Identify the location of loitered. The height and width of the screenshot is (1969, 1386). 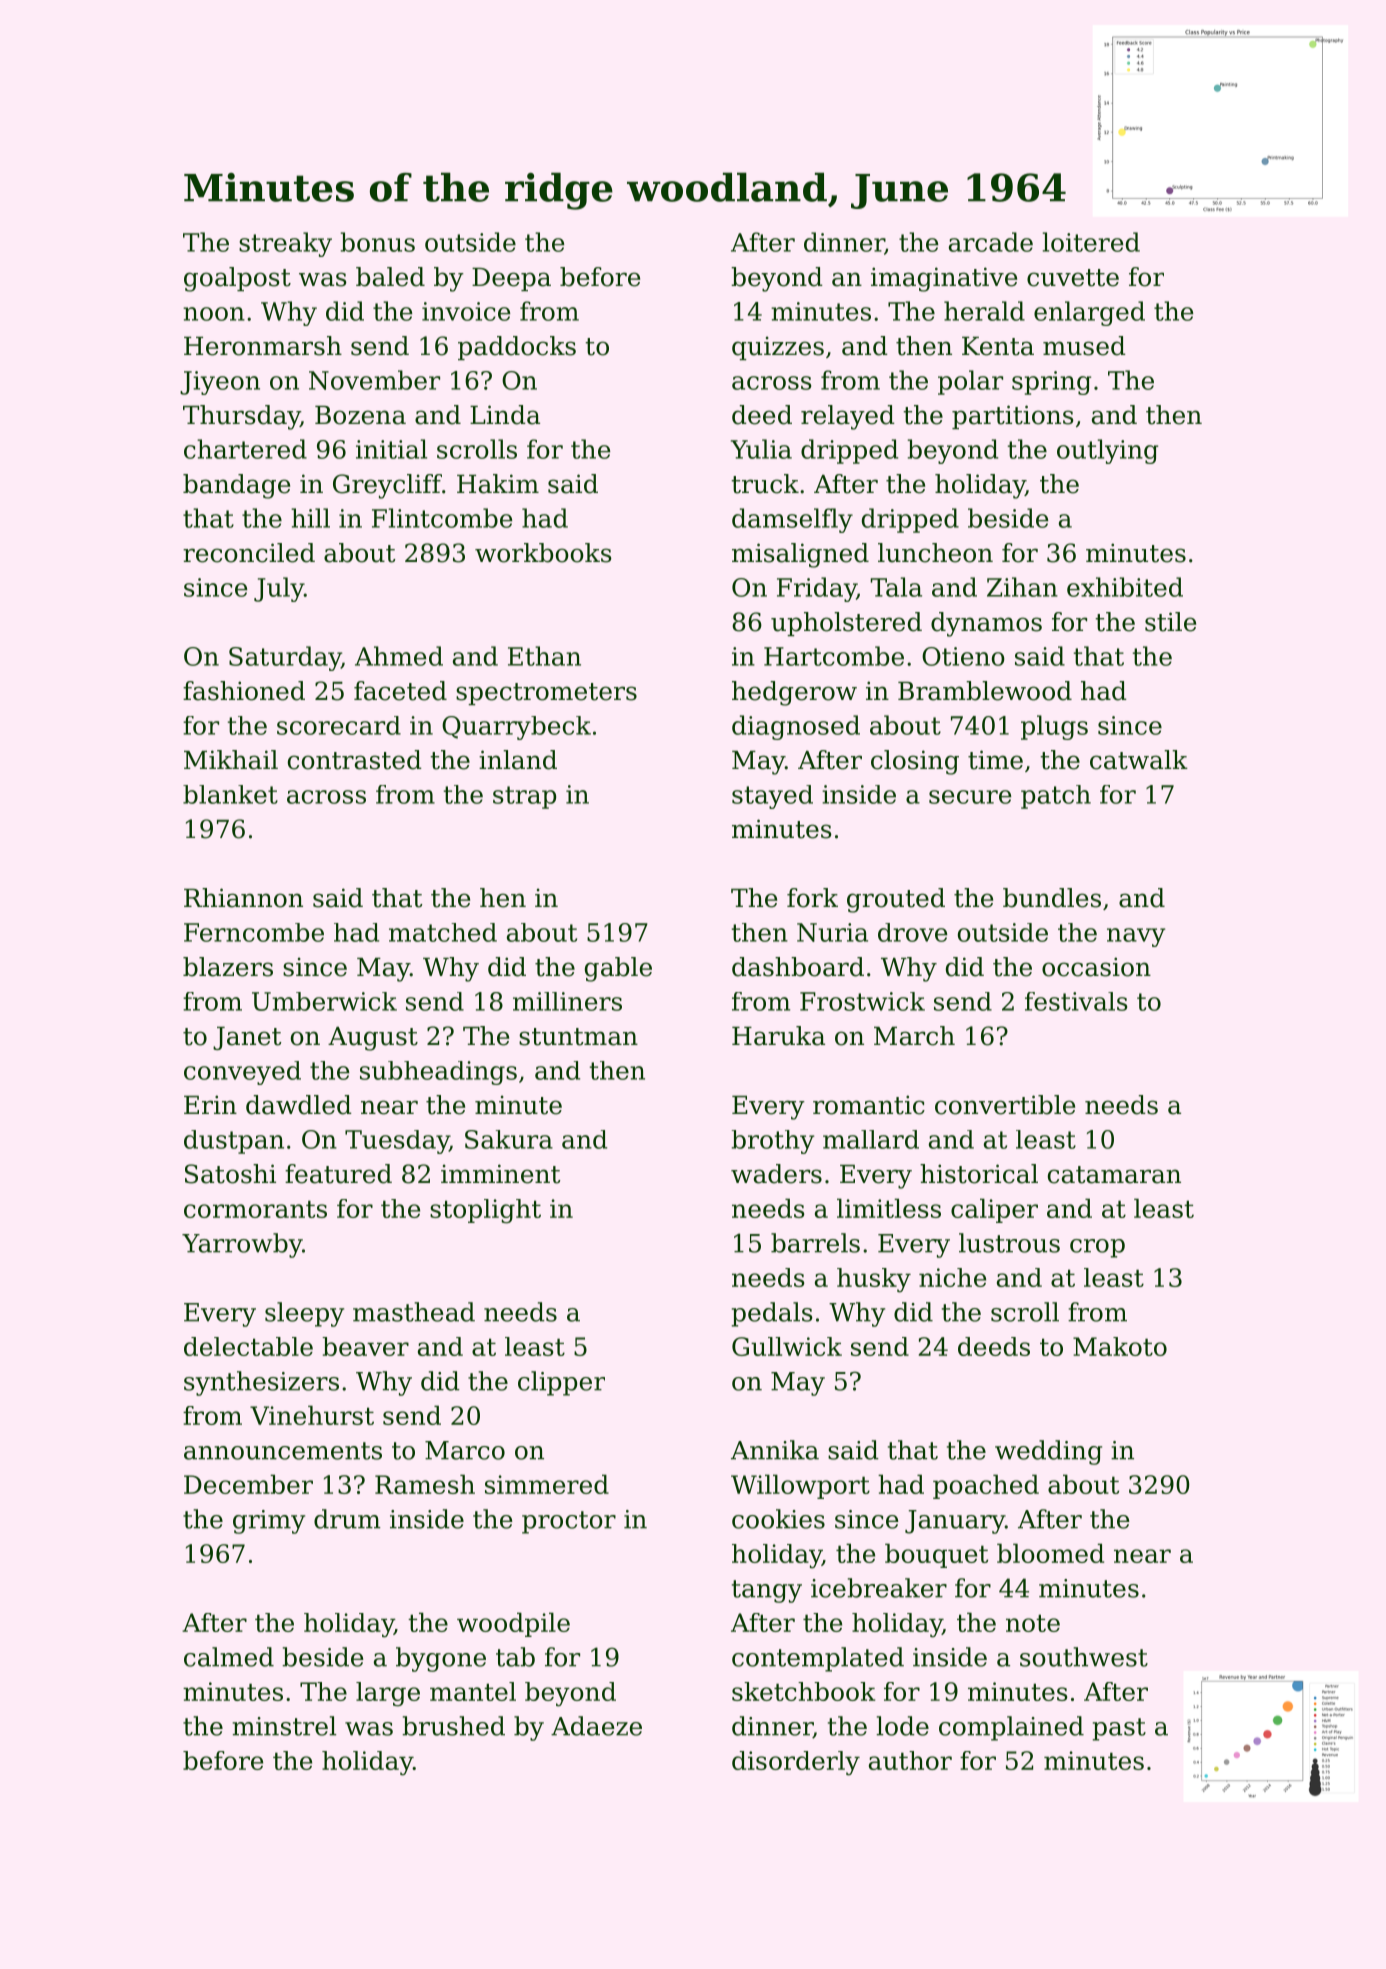
(1091, 242).
